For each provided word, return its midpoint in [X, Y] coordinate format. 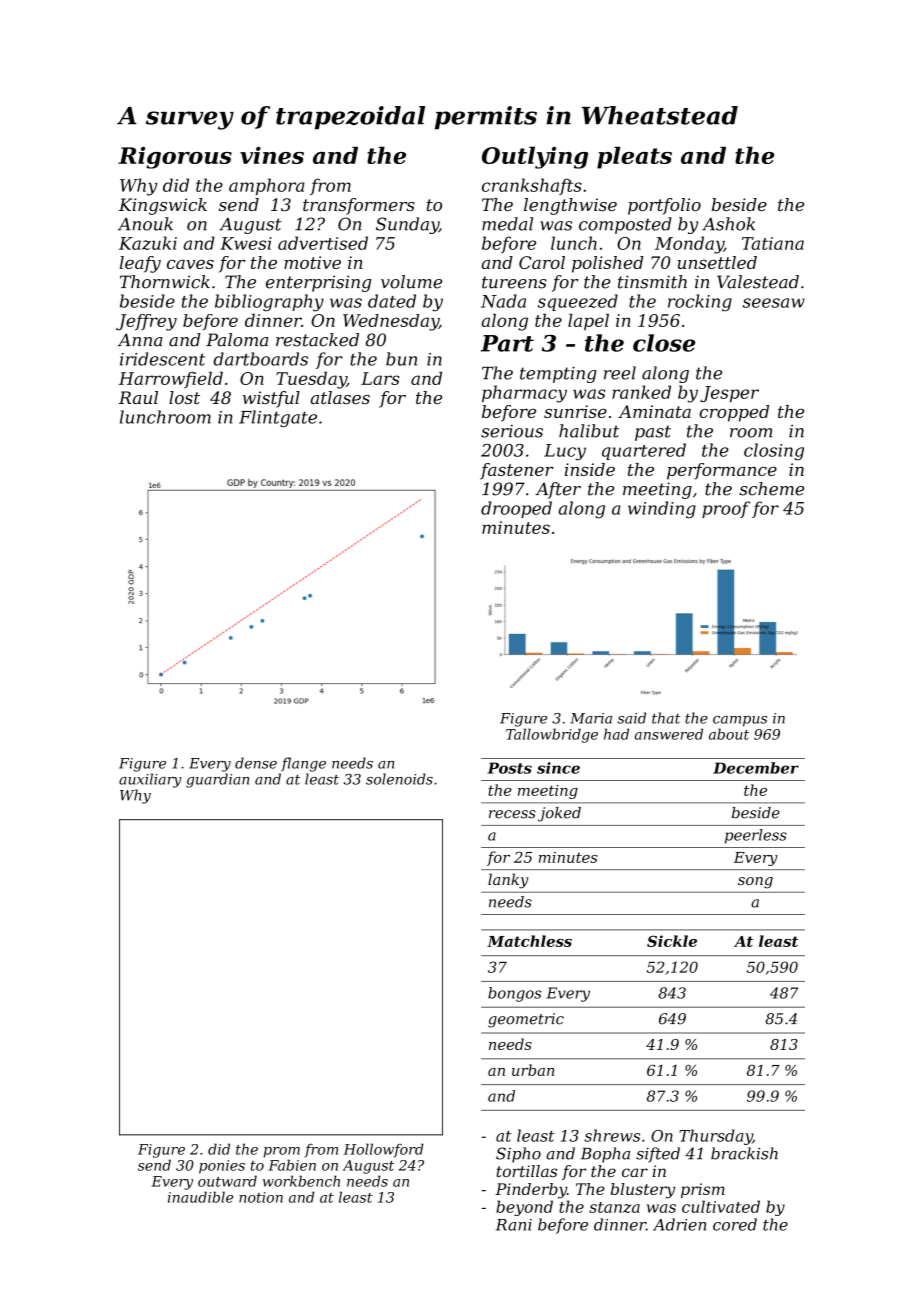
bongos [515, 994]
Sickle [672, 941]
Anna [140, 340]
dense [256, 763]
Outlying [535, 157]
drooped [516, 509]
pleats [634, 157]
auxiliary [150, 780]
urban [533, 1070]
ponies [222, 1167]
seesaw [774, 303]
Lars [380, 378]
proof [726, 509]
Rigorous [175, 158]
